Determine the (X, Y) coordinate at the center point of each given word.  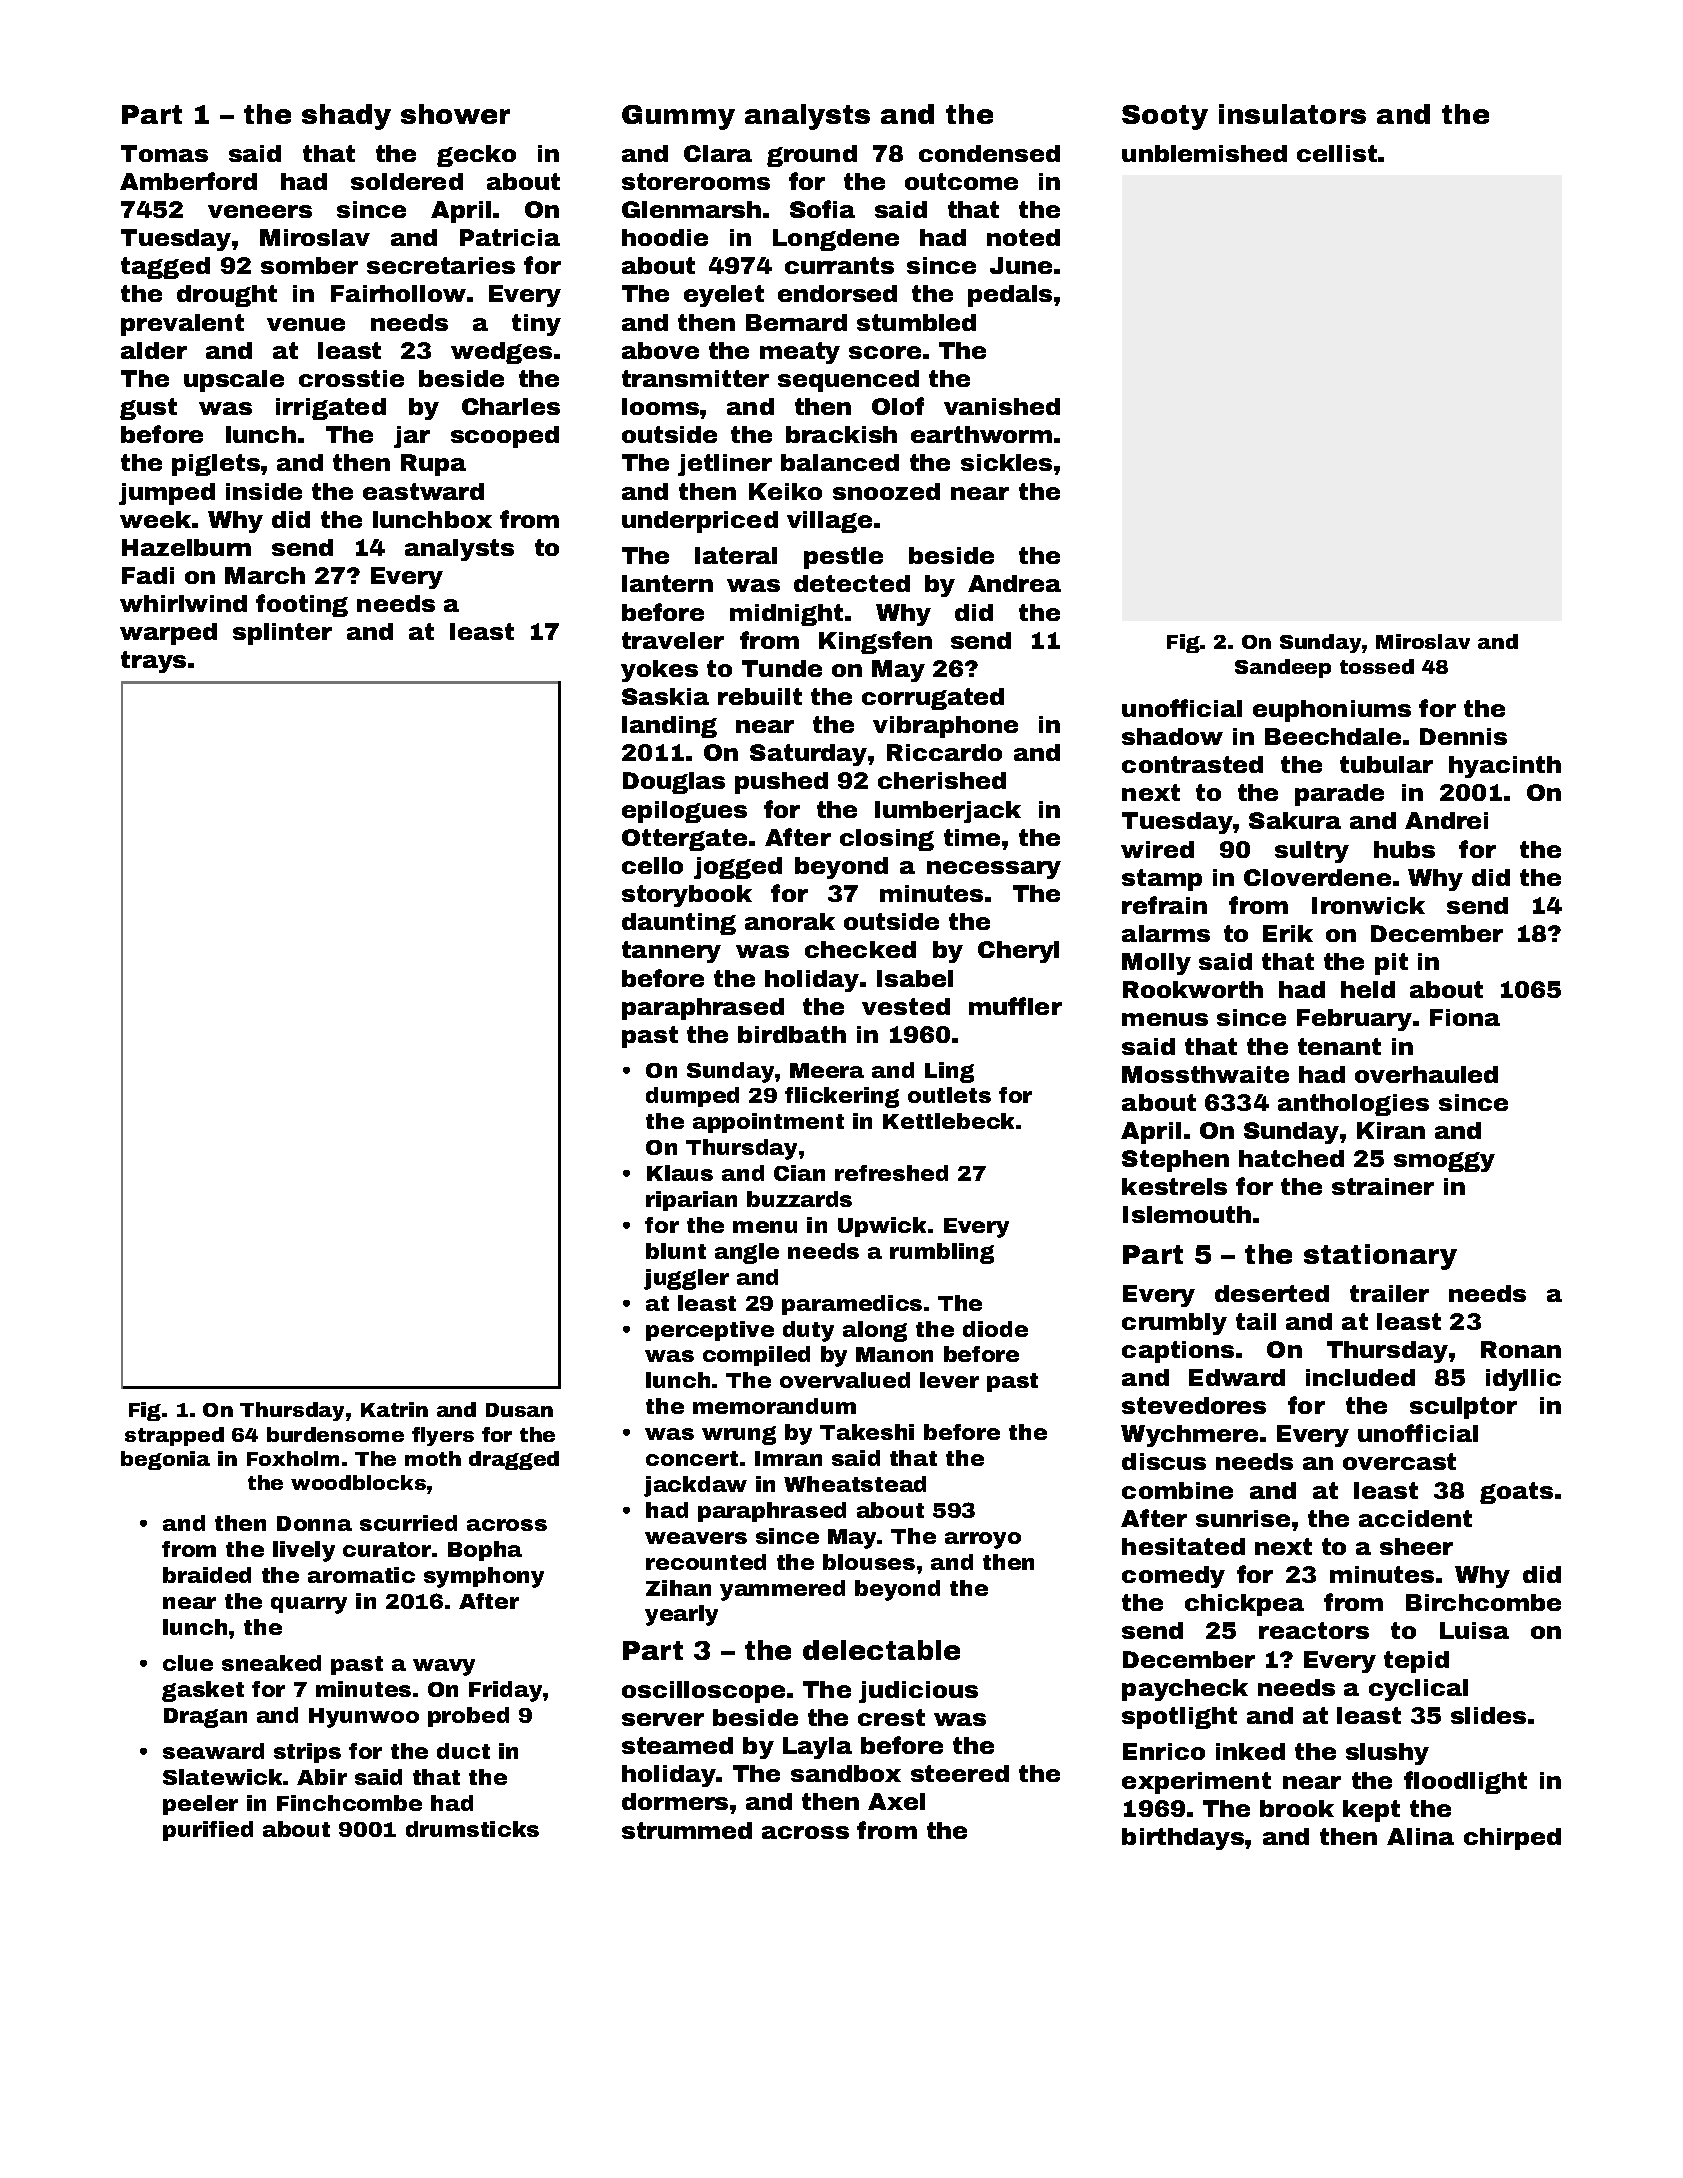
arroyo (983, 1540)
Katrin (394, 1409)
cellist (1337, 153)
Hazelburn (186, 547)
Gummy (678, 117)
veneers (260, 211)
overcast (1399, 1461)
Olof (898, 406)
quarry (309, 1605)
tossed (1377, 666)
